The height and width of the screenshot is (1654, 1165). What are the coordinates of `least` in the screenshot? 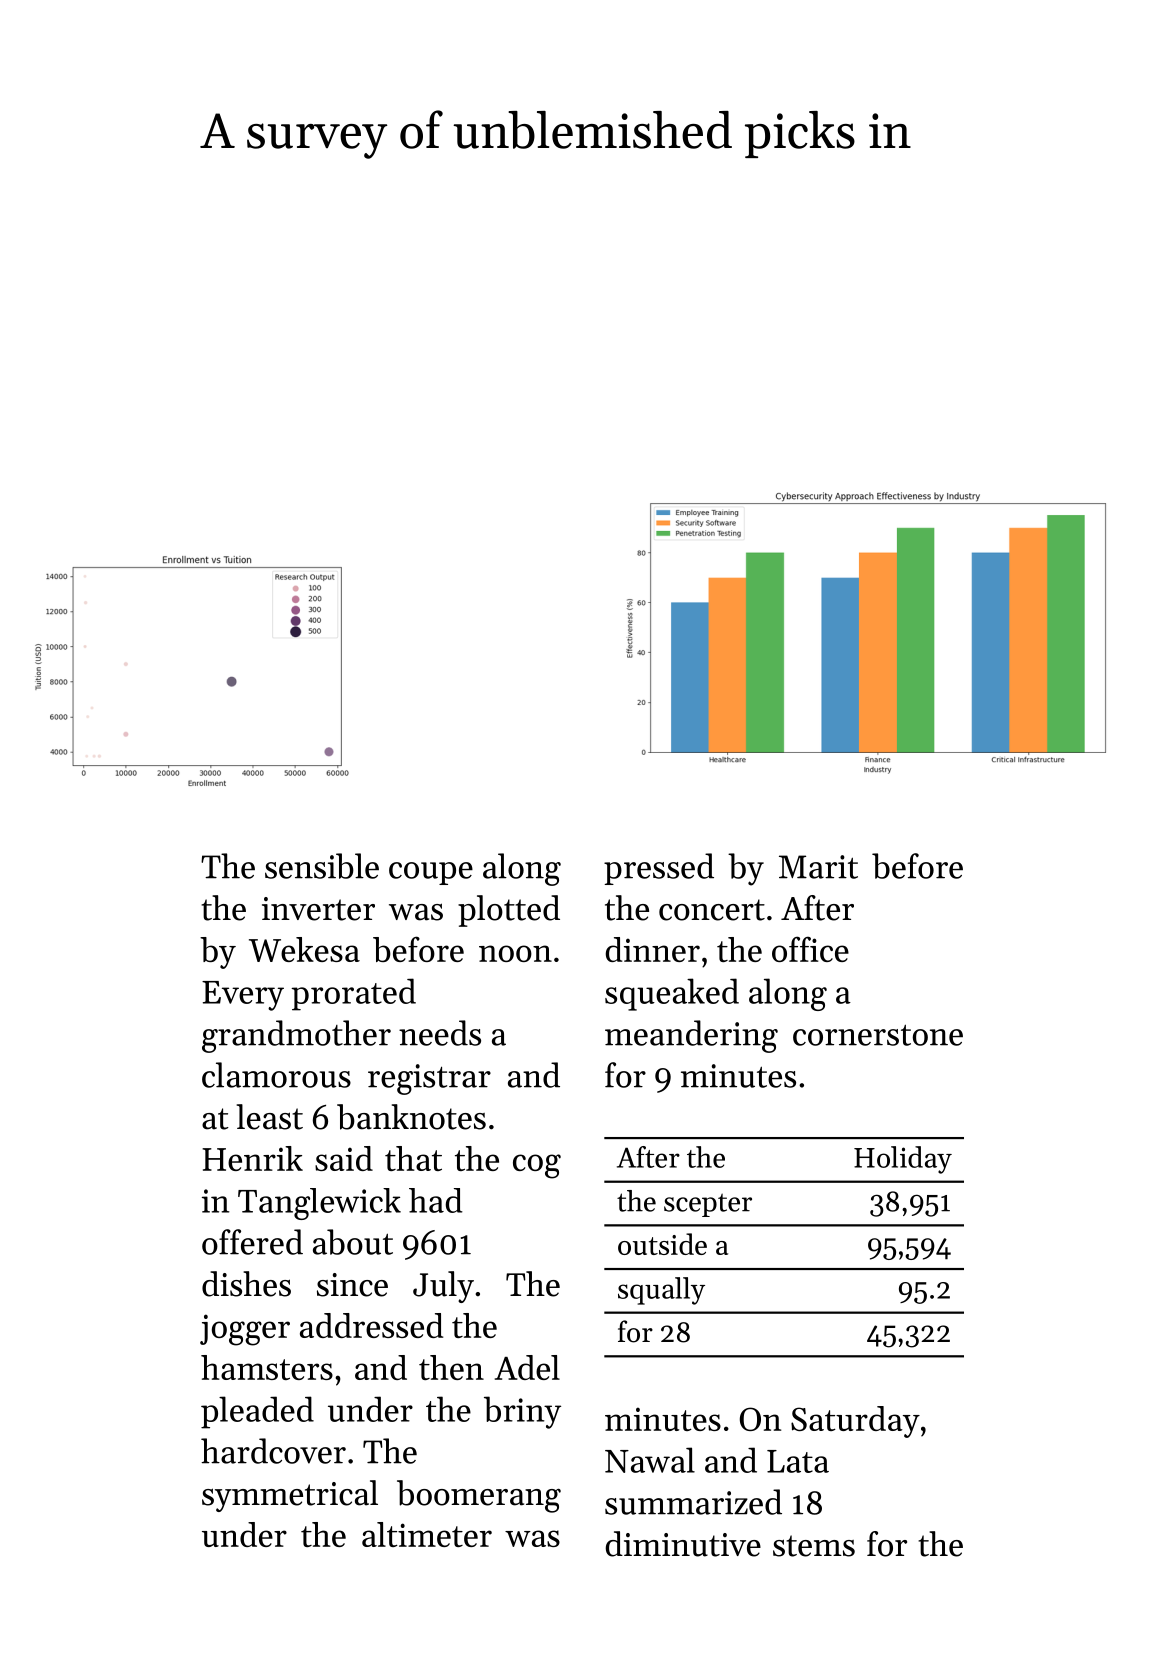 It's located at (270, 1117).
